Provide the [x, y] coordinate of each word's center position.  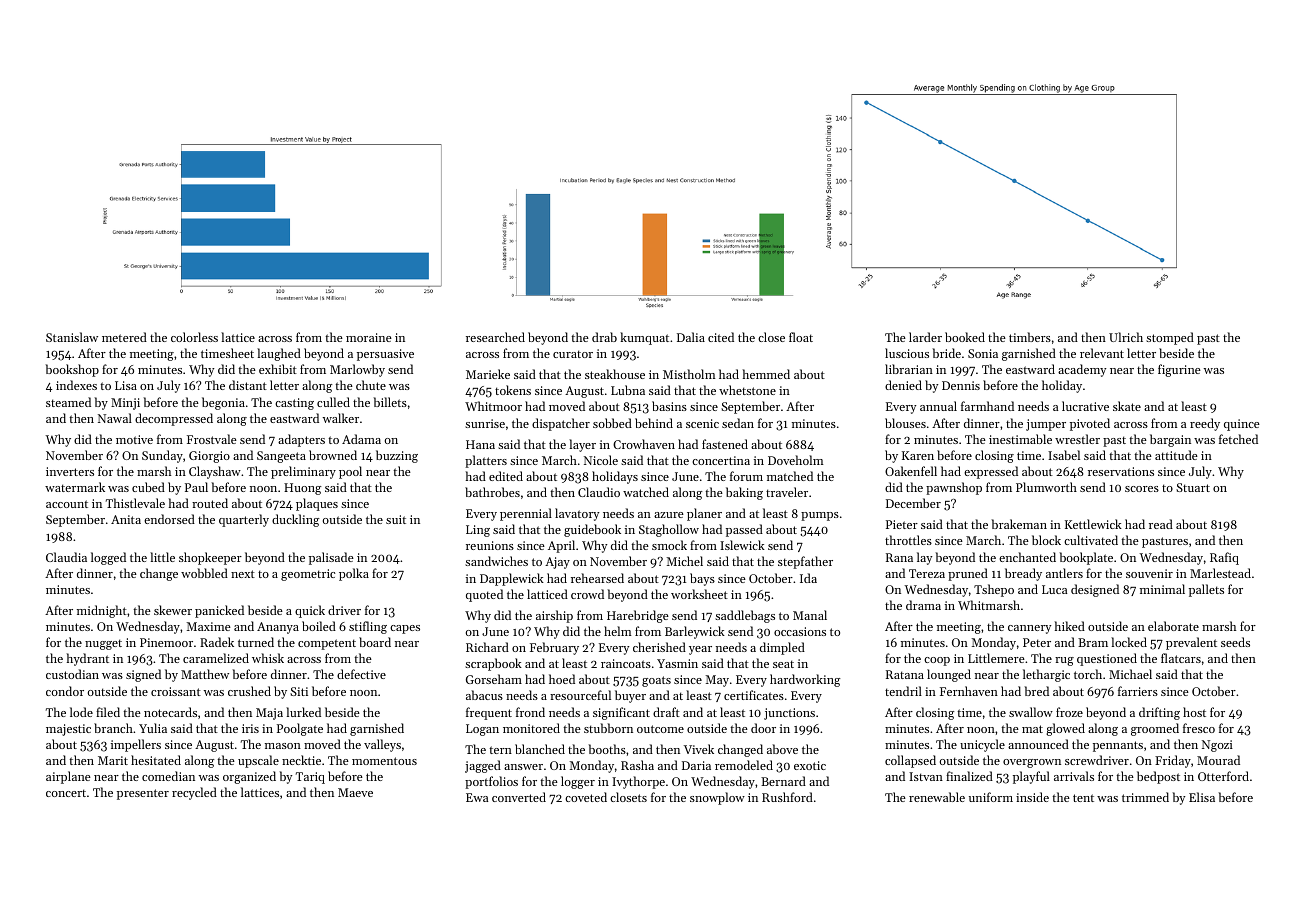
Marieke [488, 374]
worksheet [699, 594]
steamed [68, 402]
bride [946, 353]
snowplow [717, 798]
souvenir [1149, 573]
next [243, 574]
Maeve [355, 792]
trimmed [1145, 797]
